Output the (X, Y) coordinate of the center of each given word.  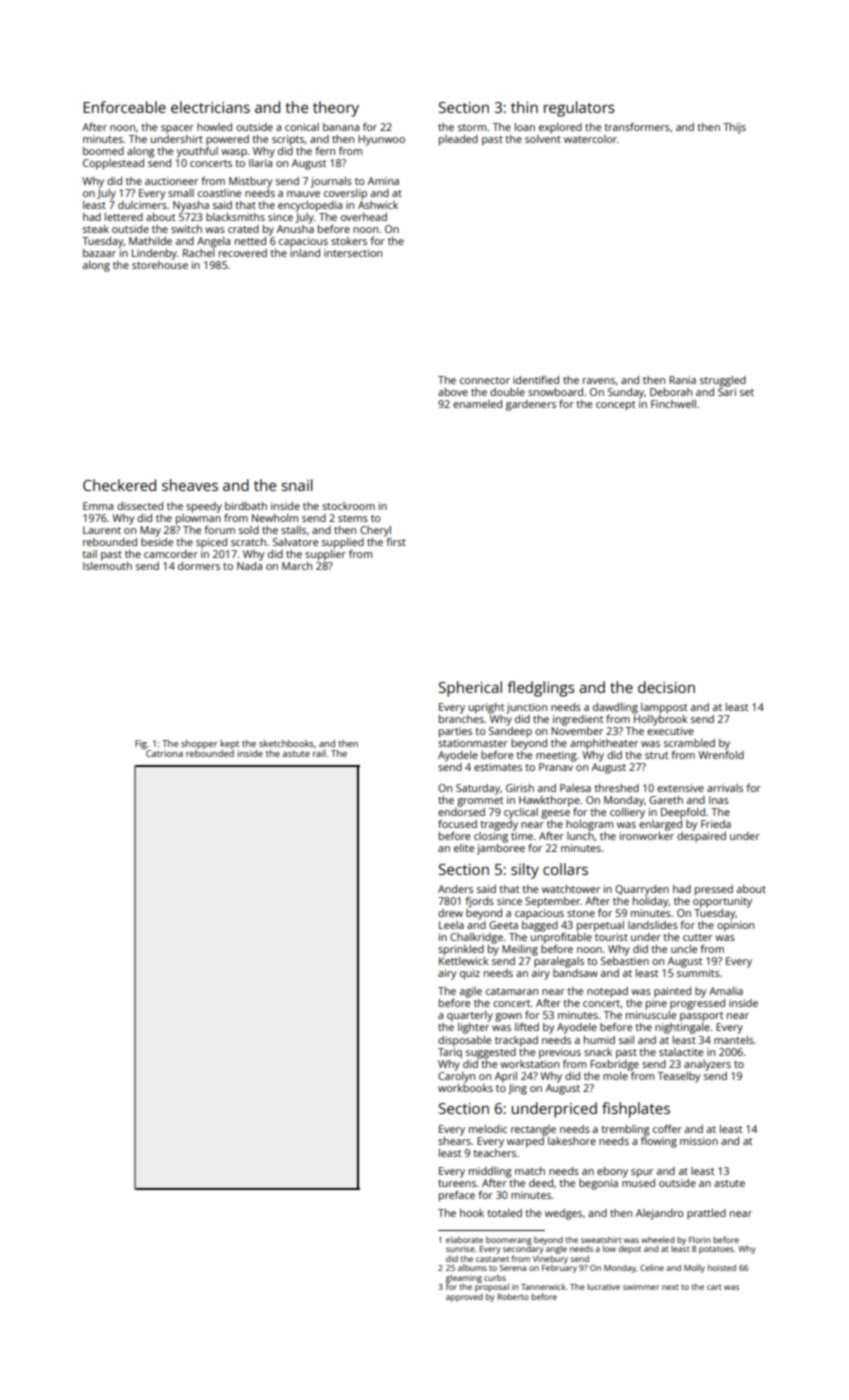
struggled (723, 381)
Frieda (716, 824)
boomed (103, 151)
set (747, 392)
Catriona (164, 753)
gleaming (464, 1278)
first (396, 542)
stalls (293, 530)
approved (464, 1298)
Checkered (119, 485)
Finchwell (673, 404)
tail (89, 554)
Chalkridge (476, 938)
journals (331, 182)
